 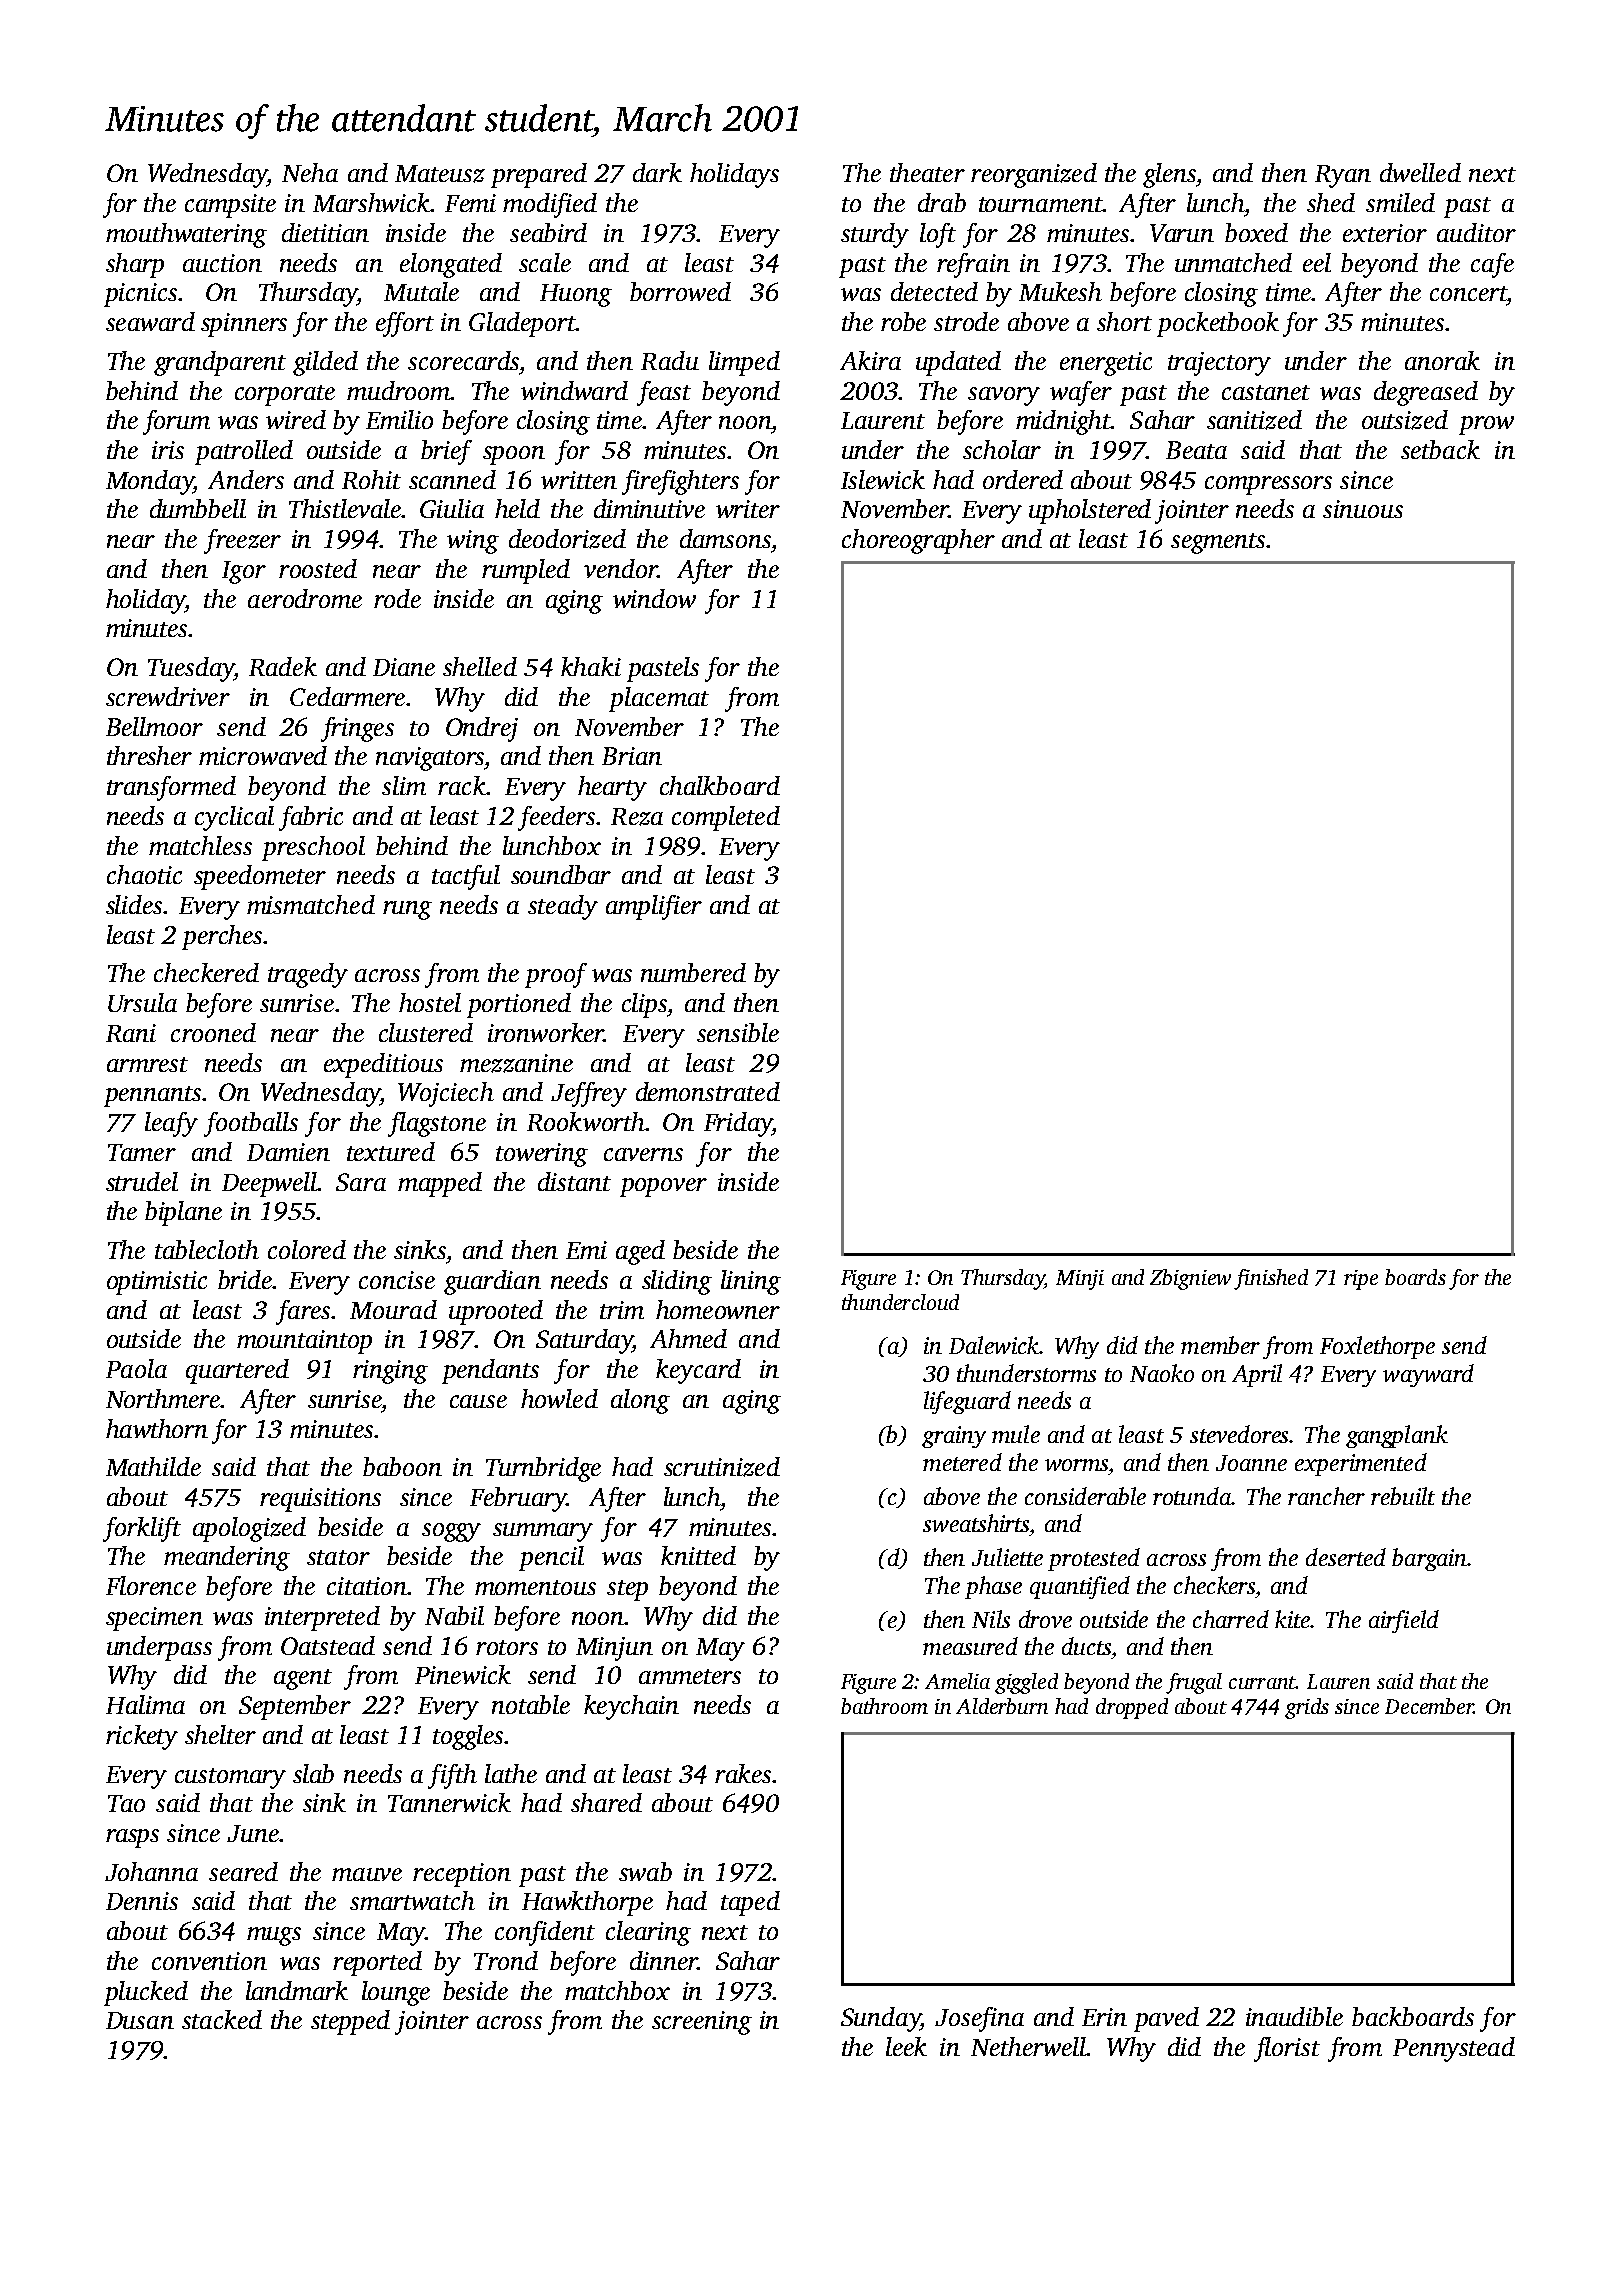 I want to click on bride, so click(x=245, y=1279).
